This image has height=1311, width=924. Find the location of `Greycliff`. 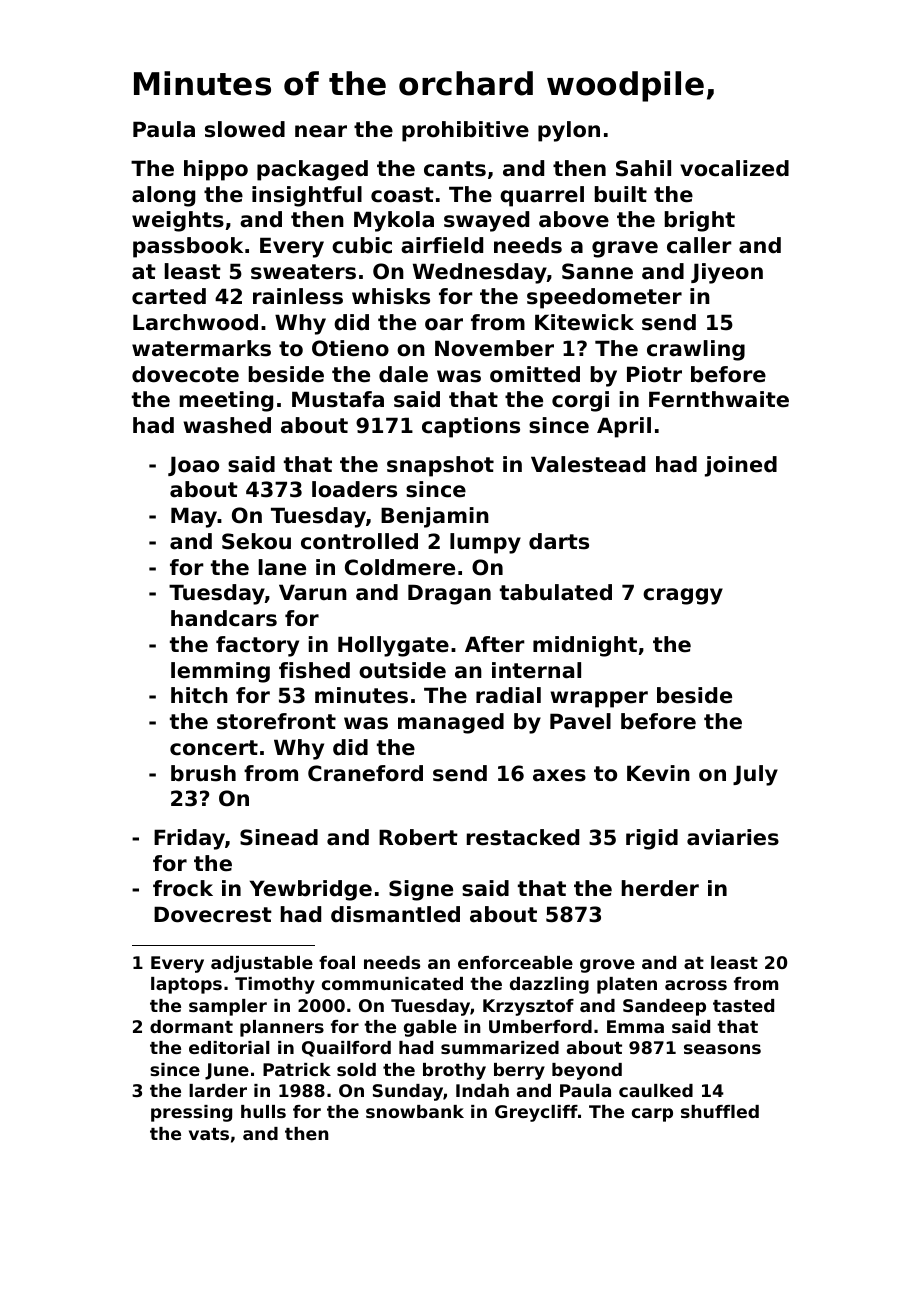

Greycliff is located at coordinates (536, 1113).
